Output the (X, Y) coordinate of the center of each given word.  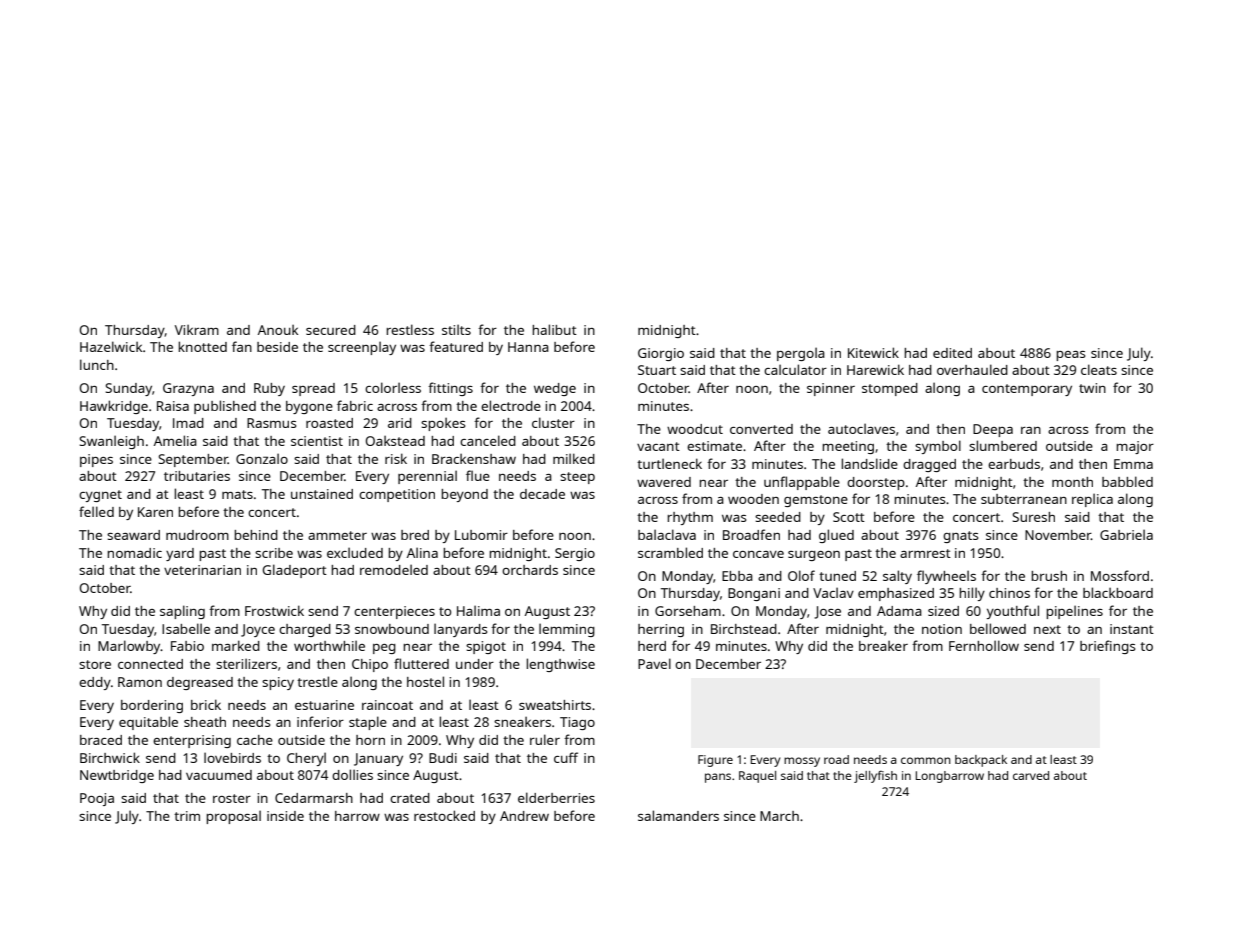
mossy (802, 762)
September (193, 460)
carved (1031, 775)
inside (285, 816)
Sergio (575, 554)
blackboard (1118, 592)
